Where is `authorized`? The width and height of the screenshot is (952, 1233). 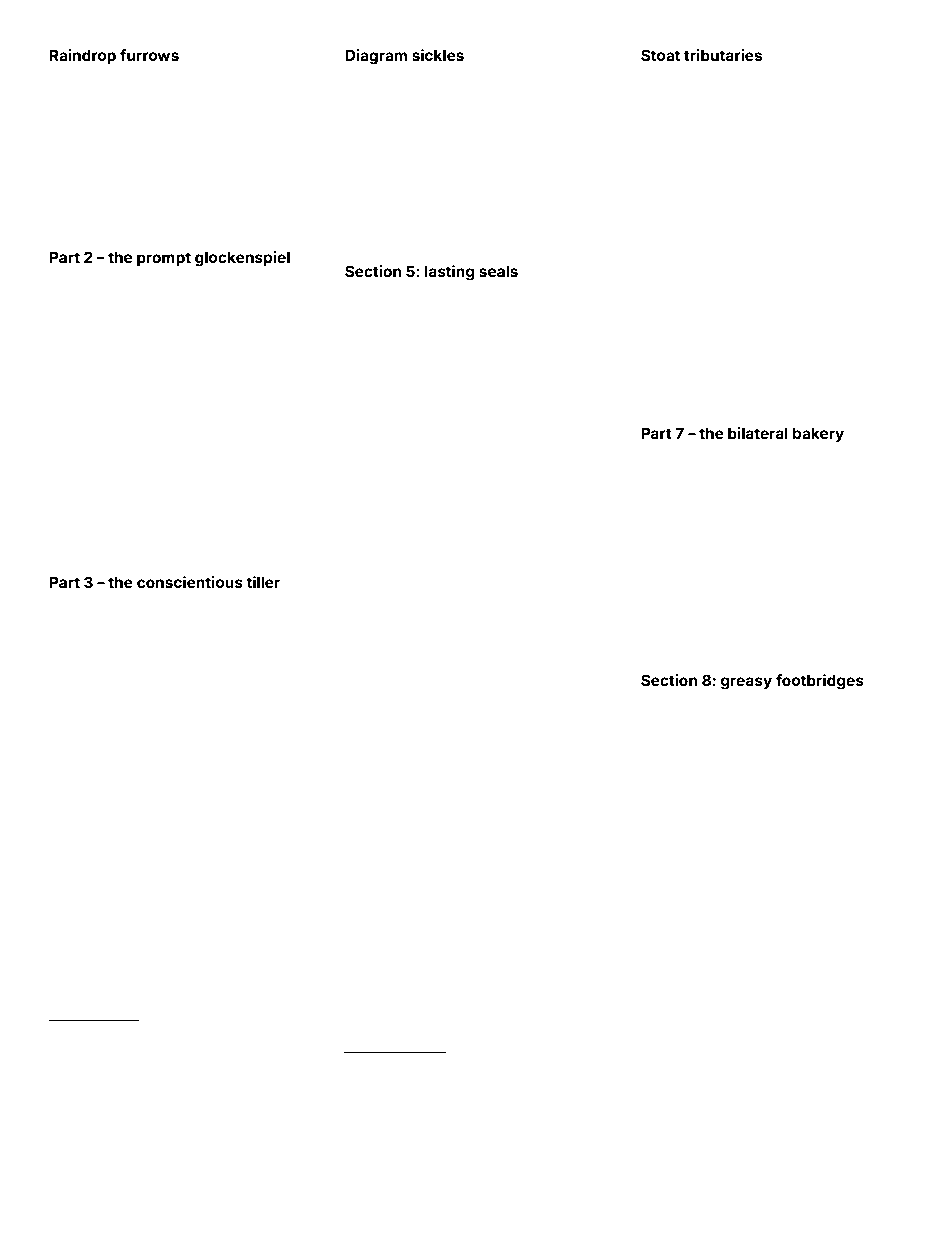 authorized is located at coordinates (163, 1106).
